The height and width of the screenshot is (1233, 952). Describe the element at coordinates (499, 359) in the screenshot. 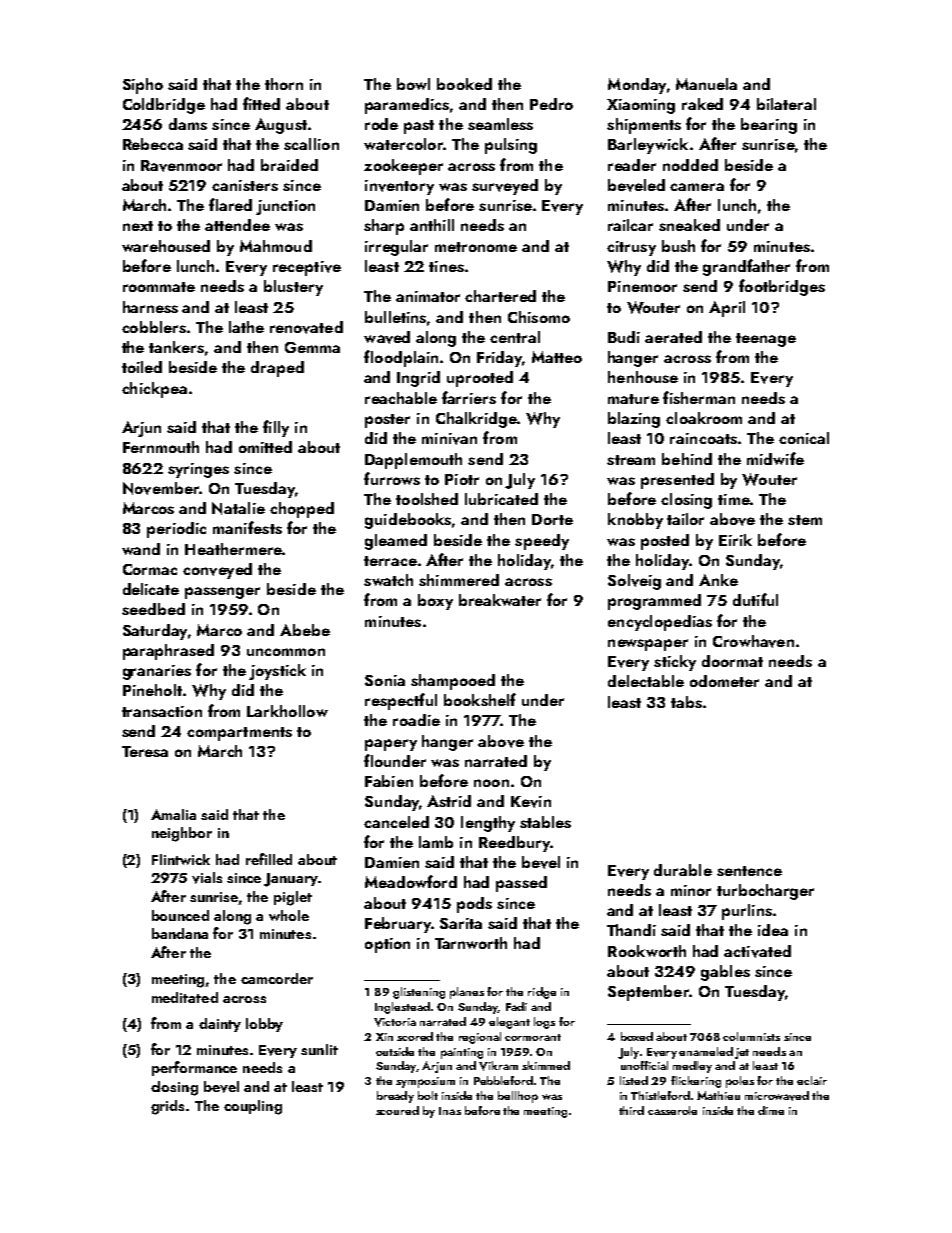

I see `Friday` at that location.
